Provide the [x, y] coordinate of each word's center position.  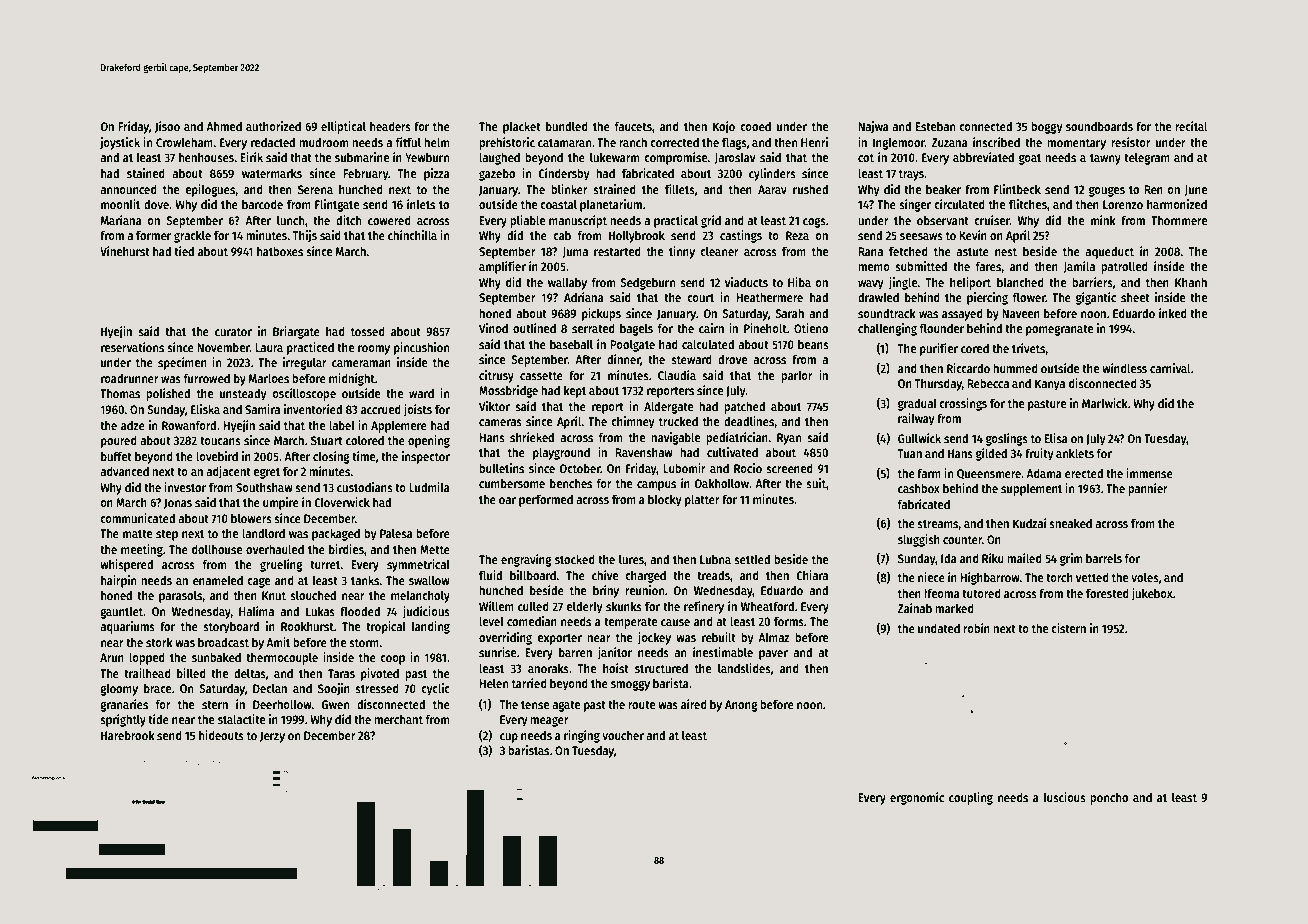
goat [1030, 159]
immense [1149, 473]
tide [158, 719]
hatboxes [280, 251]
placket [522, 127]
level [491, 621]
